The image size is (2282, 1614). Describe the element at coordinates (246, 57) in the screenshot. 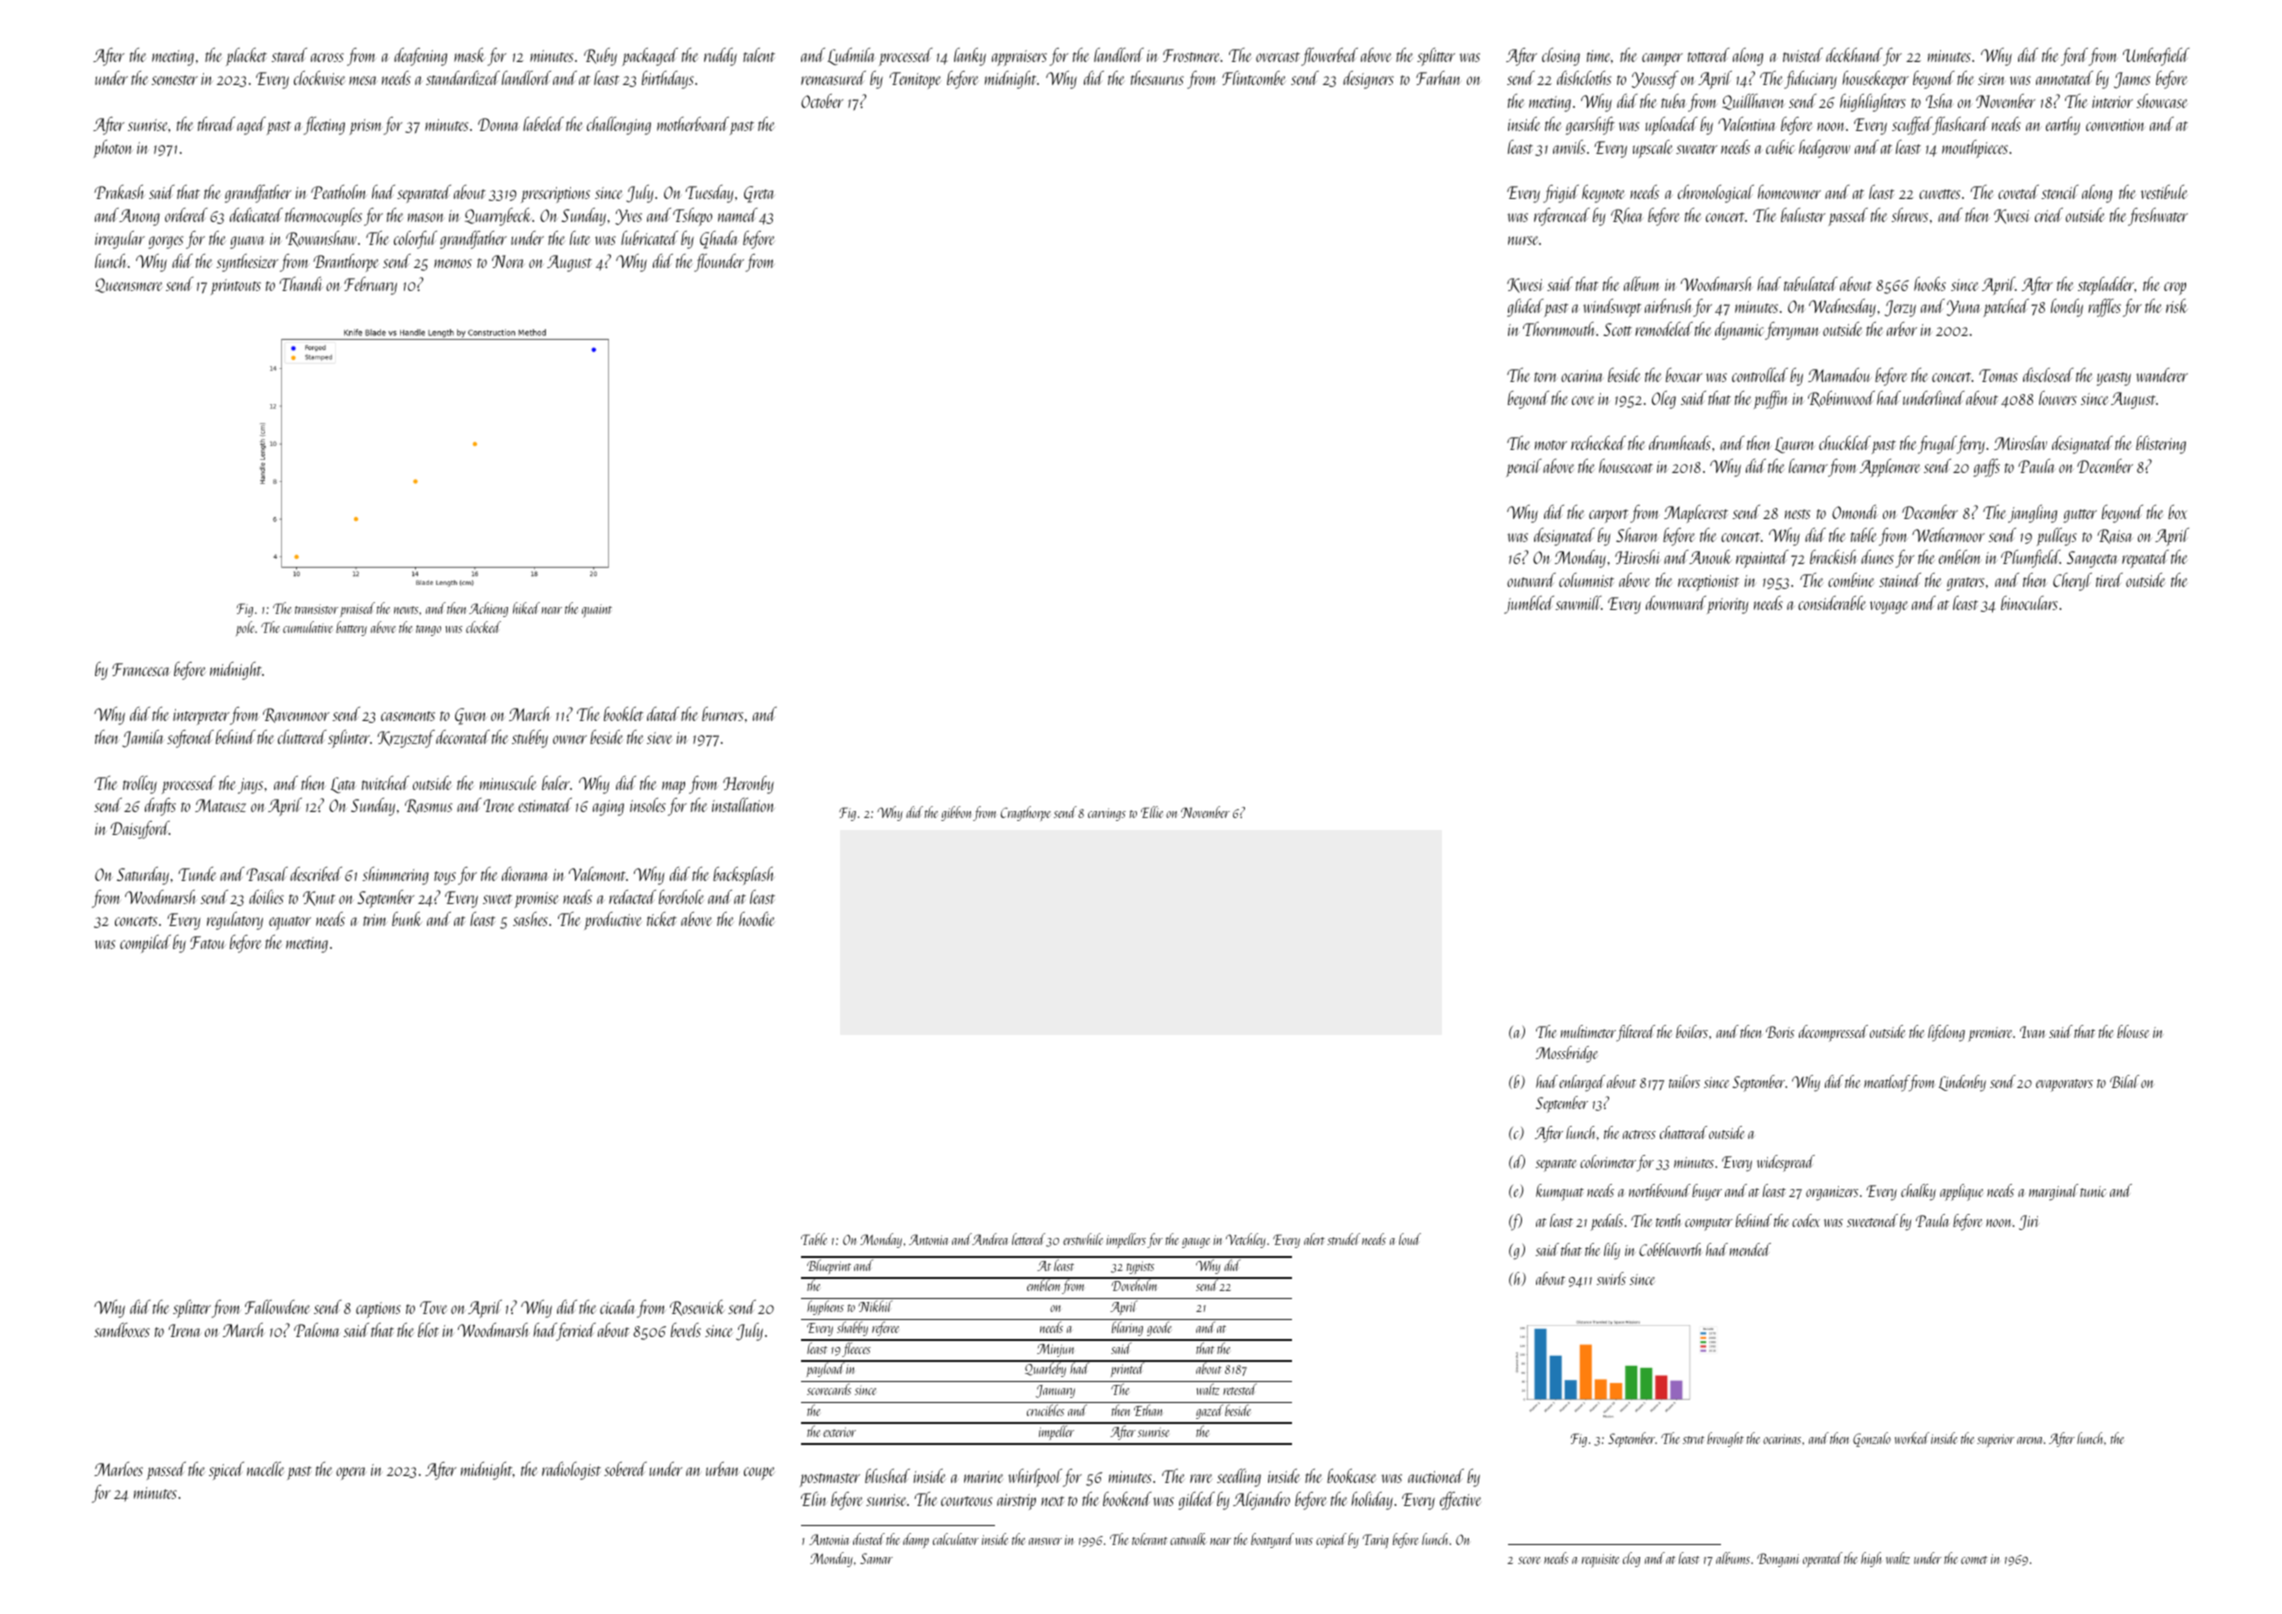

I see `placket` at that location.
